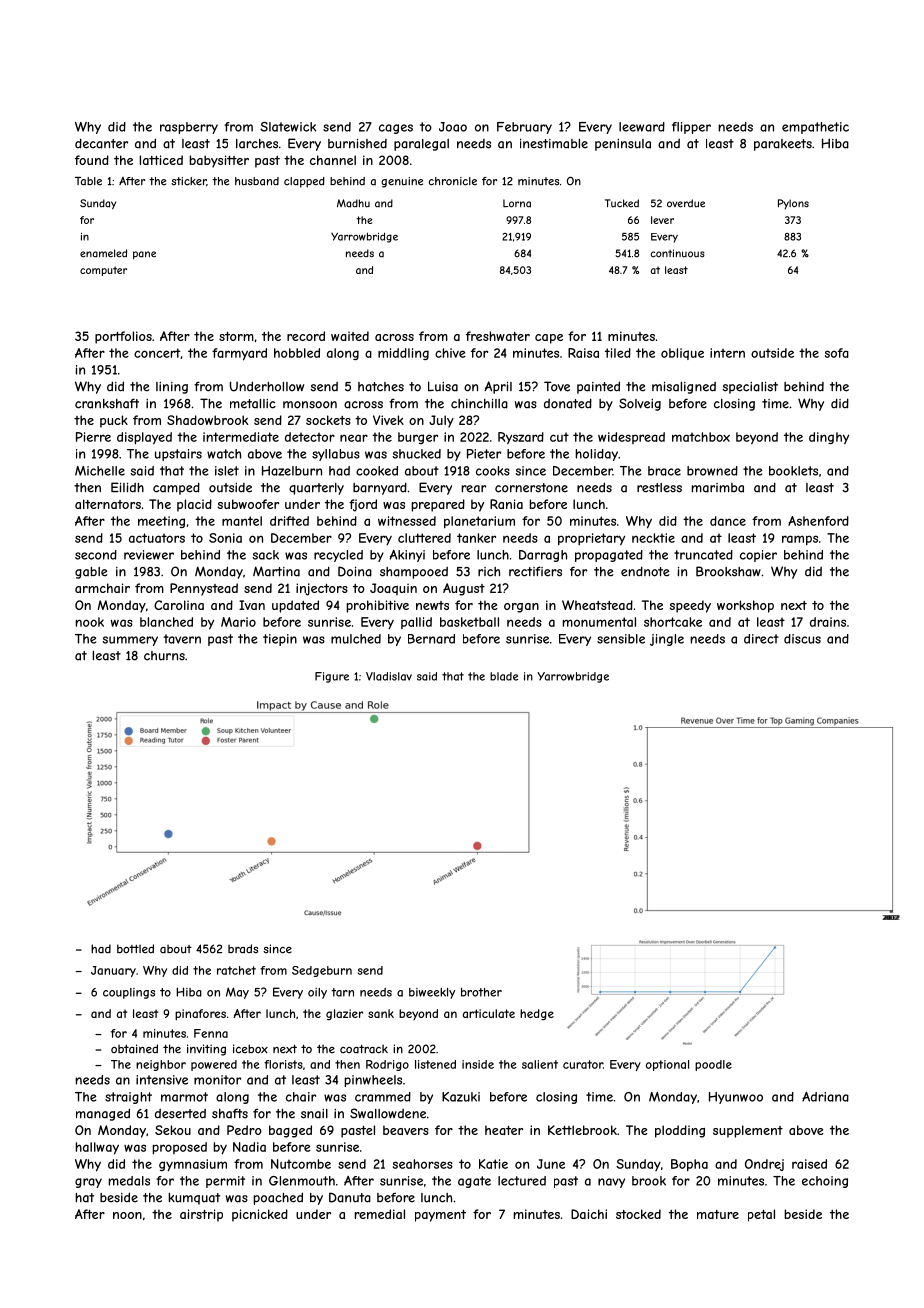 Image resolution: width=924 pixels, height=1308 pixels. I want to click on organ, so click(521, 608).
